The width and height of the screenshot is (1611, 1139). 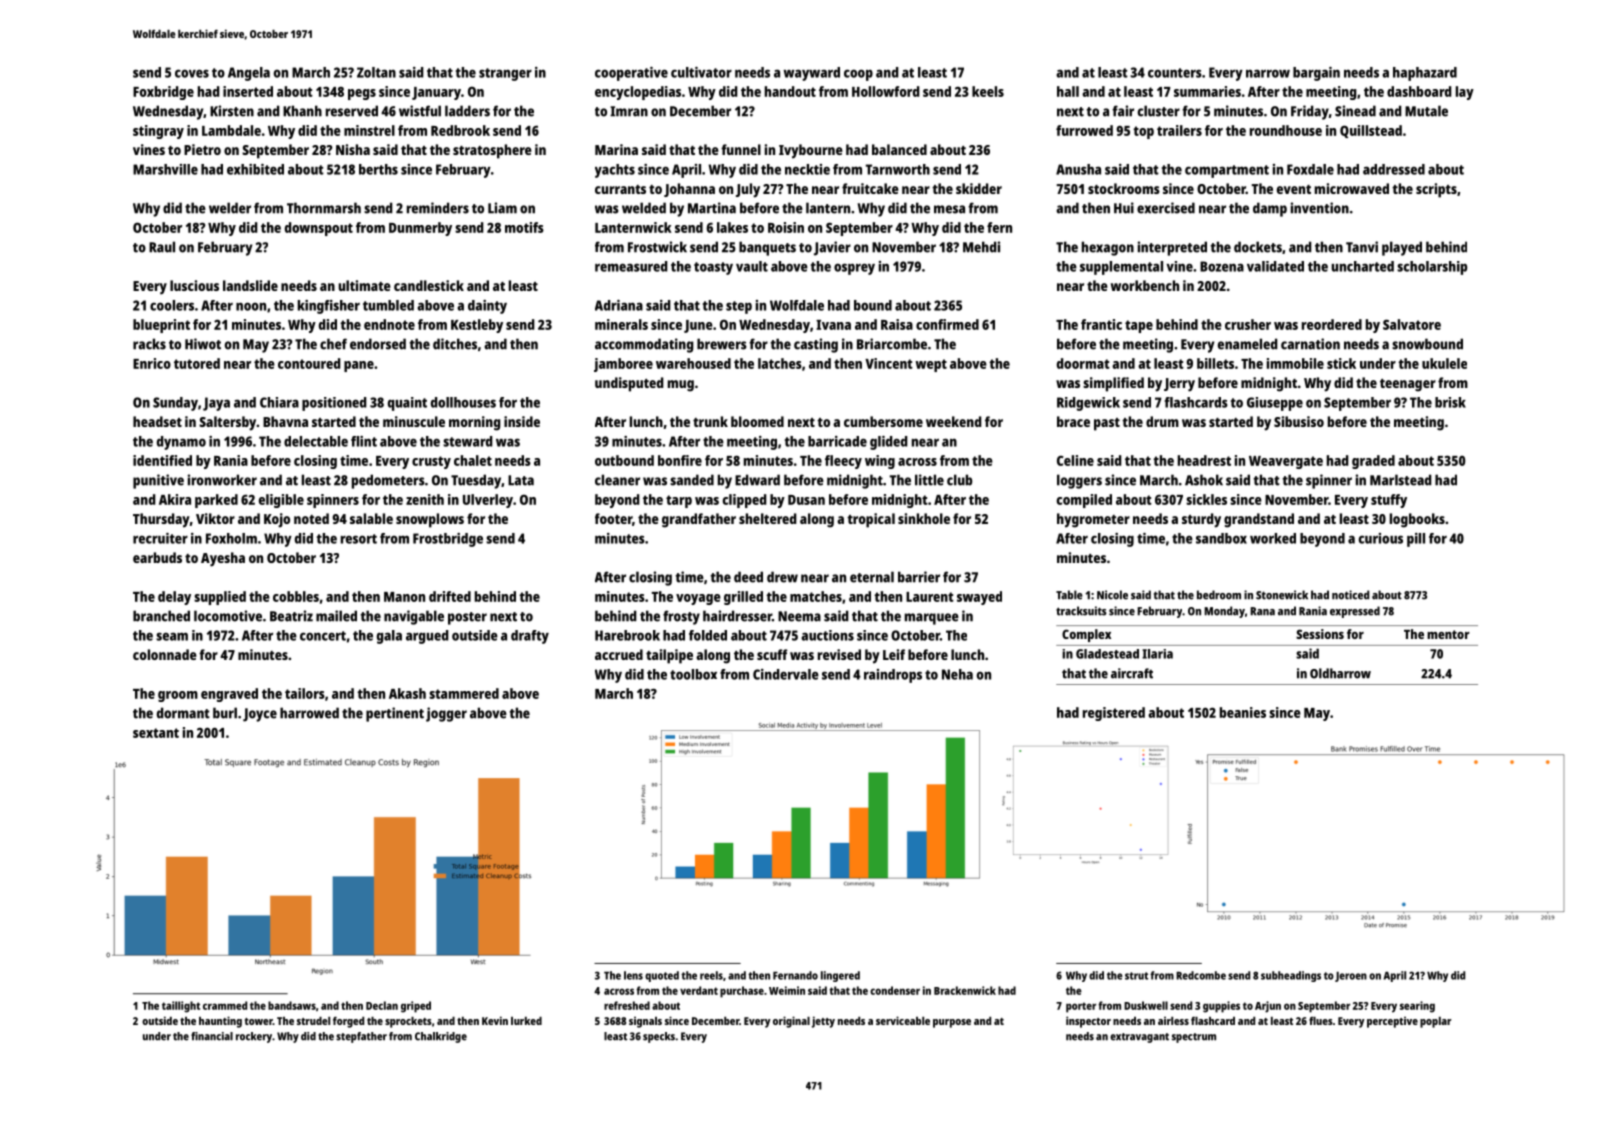 I want to click on confirmed, so click(x=947, y=324).
